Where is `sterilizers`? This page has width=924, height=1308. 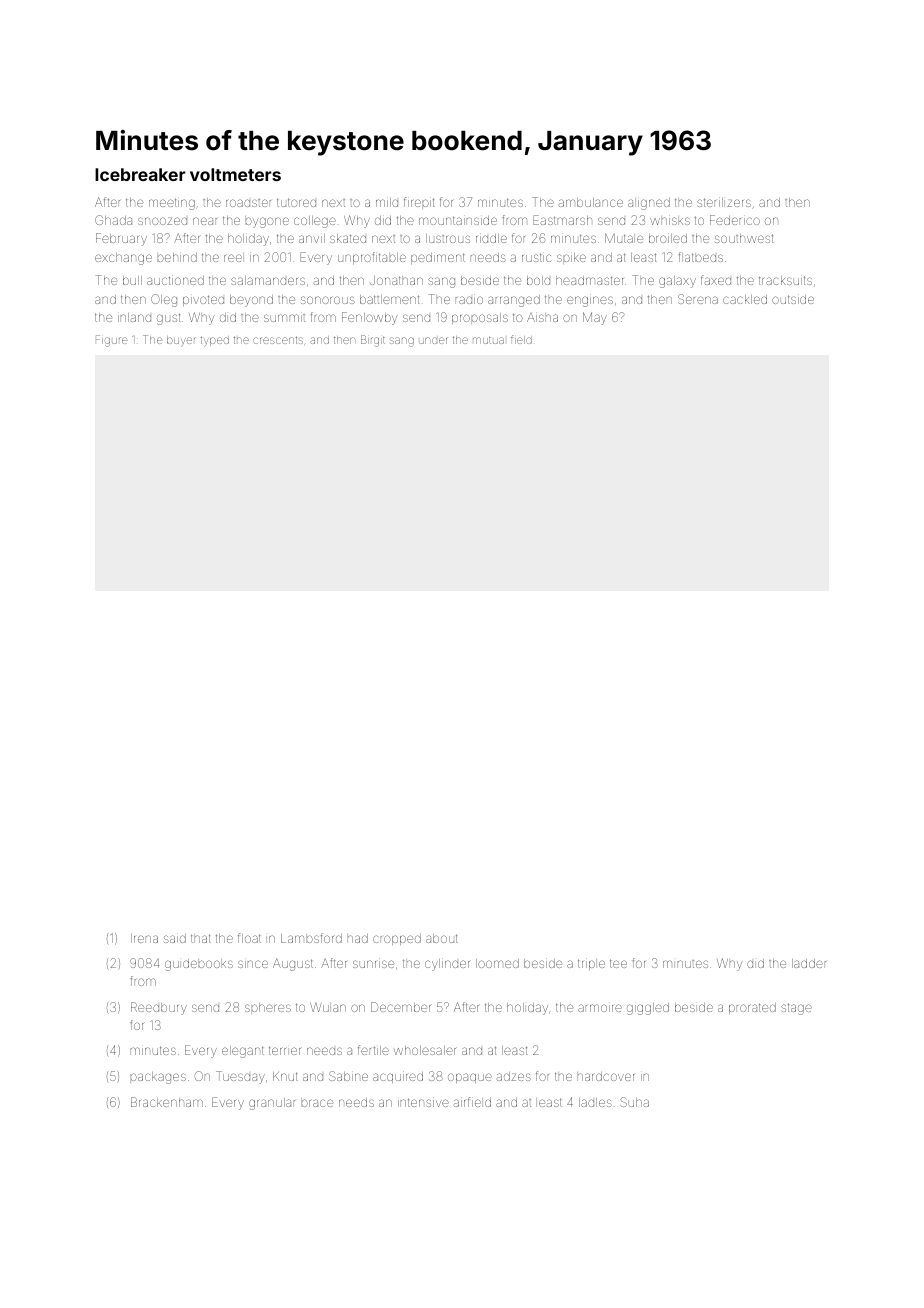 sterilizers is located at coordinates (724, 202).
